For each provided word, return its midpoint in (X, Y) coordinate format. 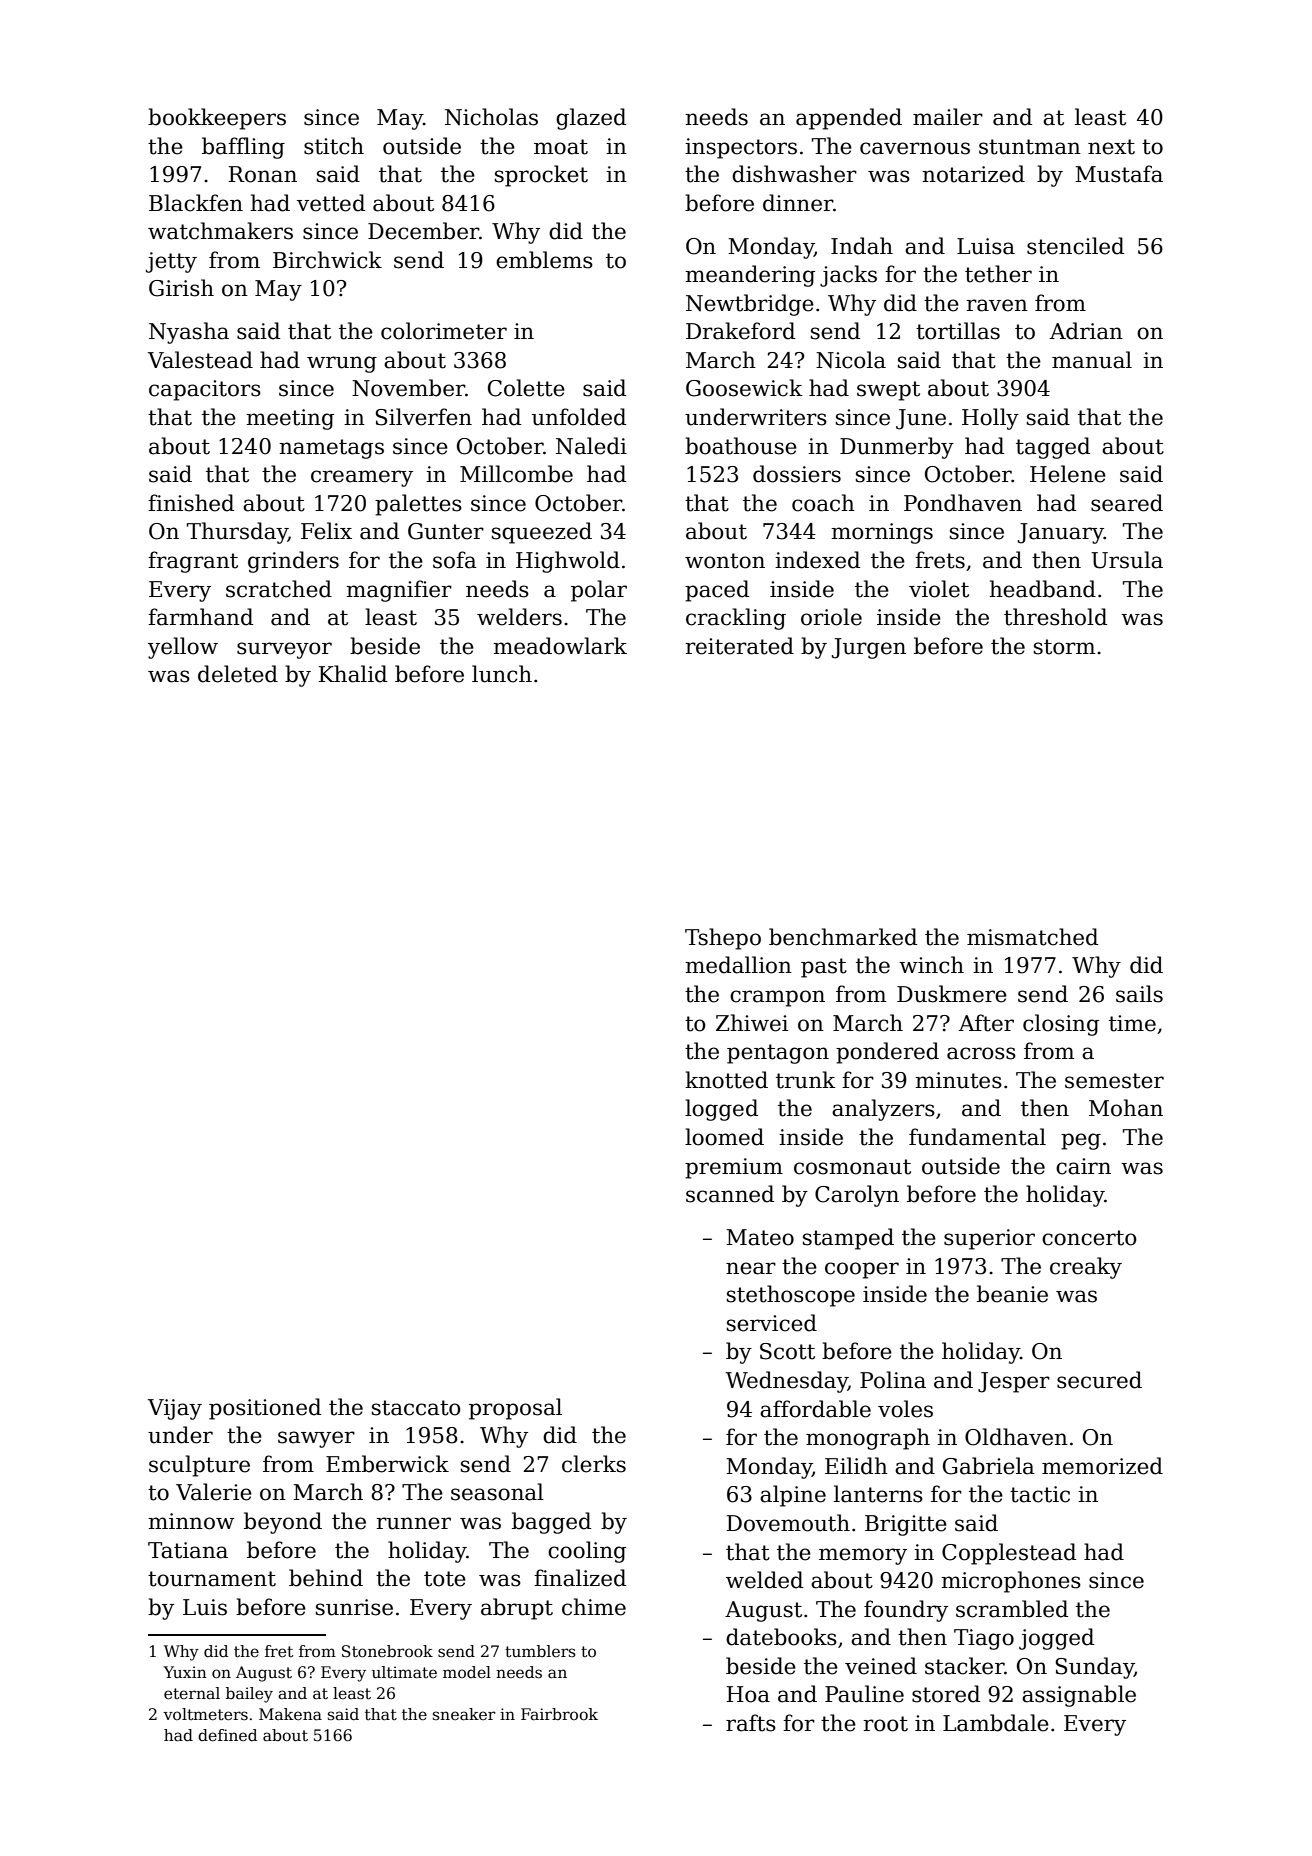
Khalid (353, 674)
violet (939, 589)
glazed (591, 119)
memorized (1102, 1466)
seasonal (497, 1492)
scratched (279, 589)
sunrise (354, 1607)
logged (721, 1110)
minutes (958, 1080)
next (1111, 147)
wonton (725, 561)
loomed (724, 1137)
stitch (334, 146)
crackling (736, 619)
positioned (265, 1409)
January (1061, 533)
